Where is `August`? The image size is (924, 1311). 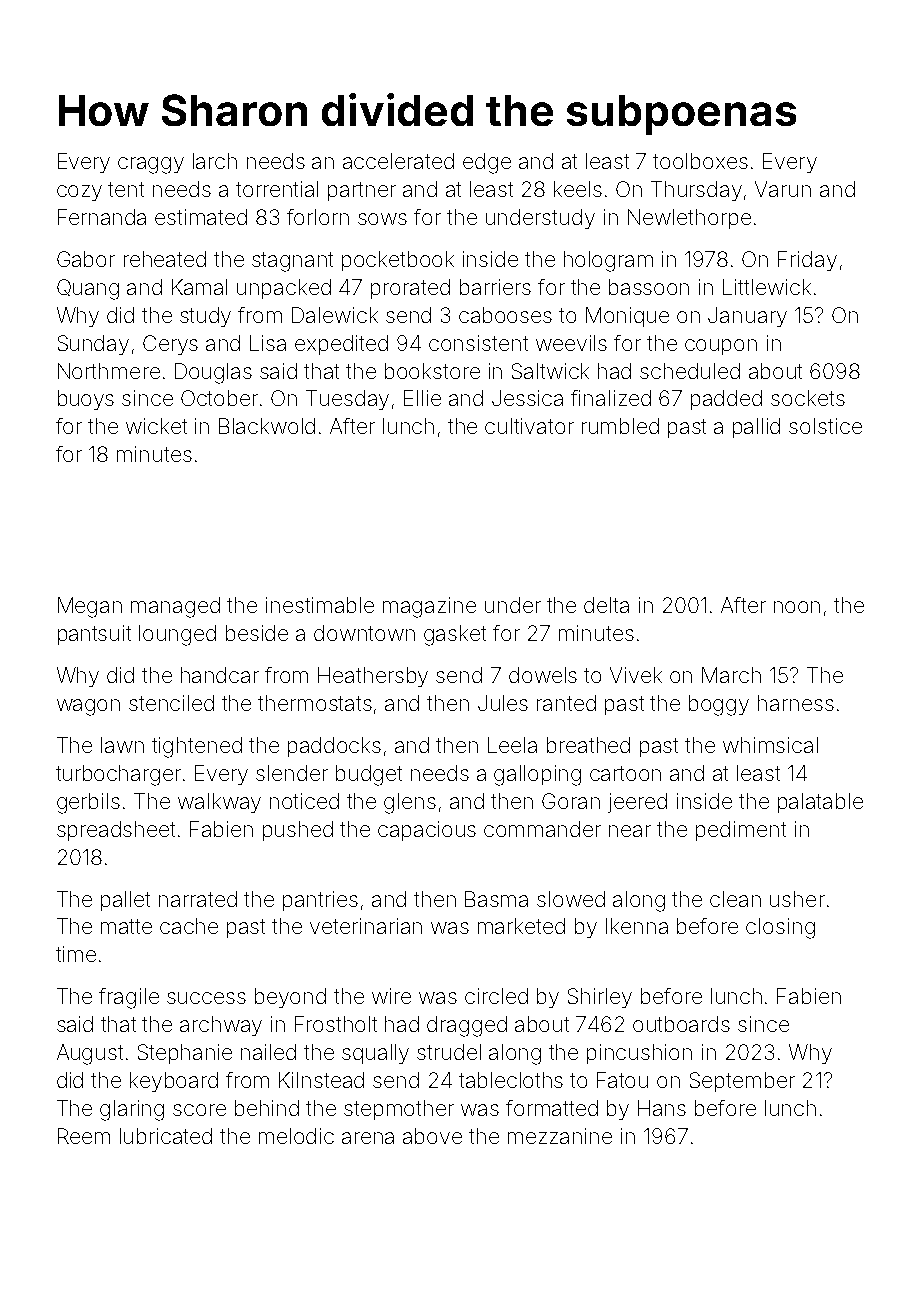
August is located at coordinates (90, 1054).
